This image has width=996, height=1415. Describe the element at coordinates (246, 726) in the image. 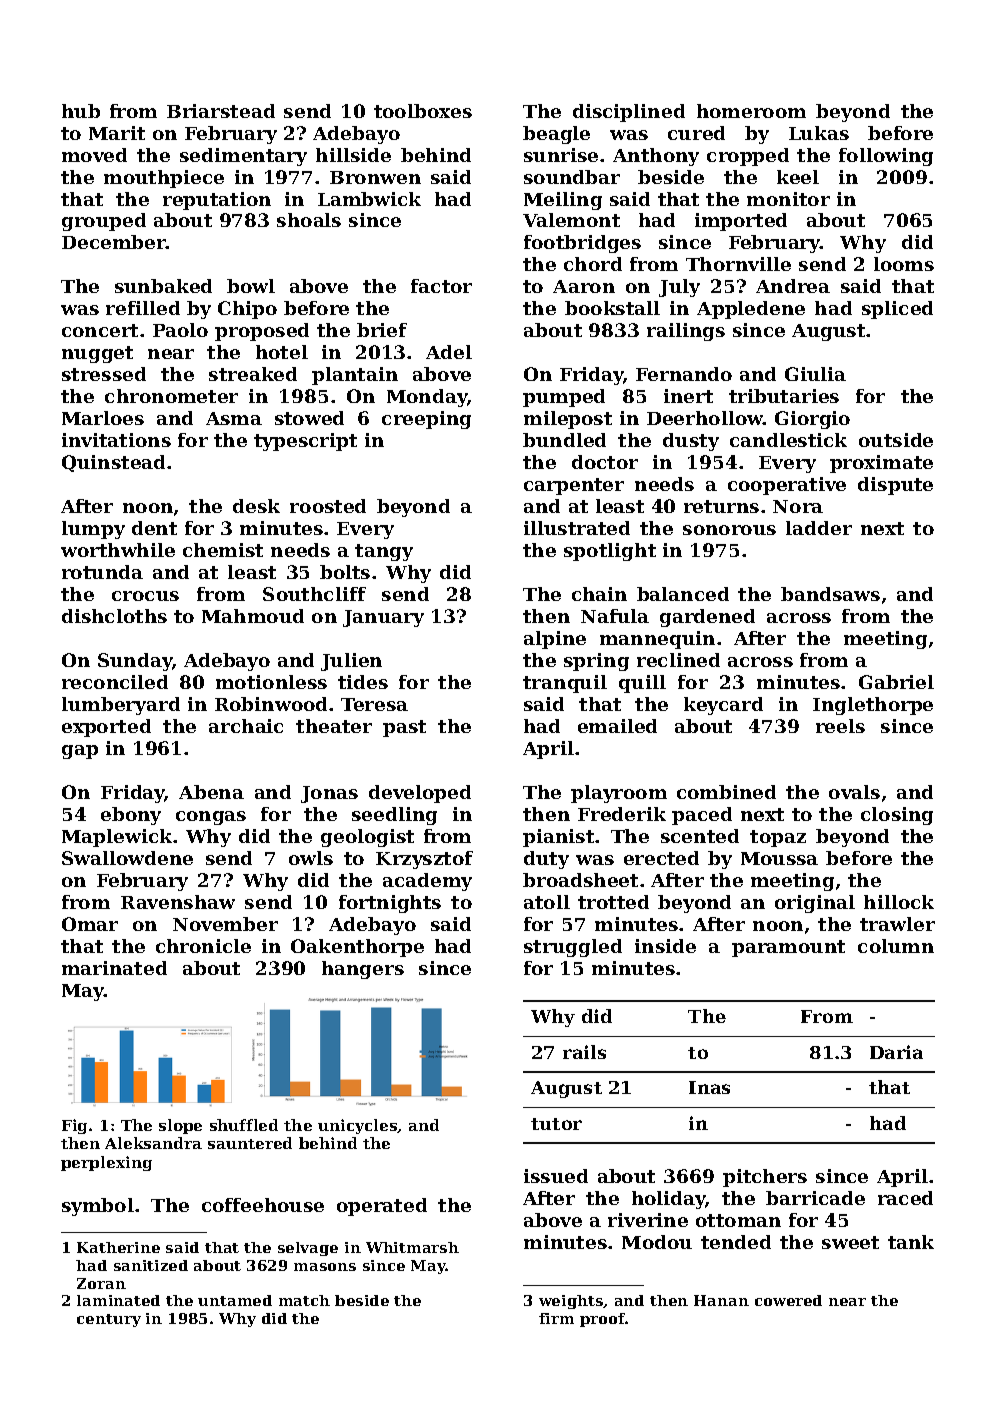

I see `archaic` at that location.
